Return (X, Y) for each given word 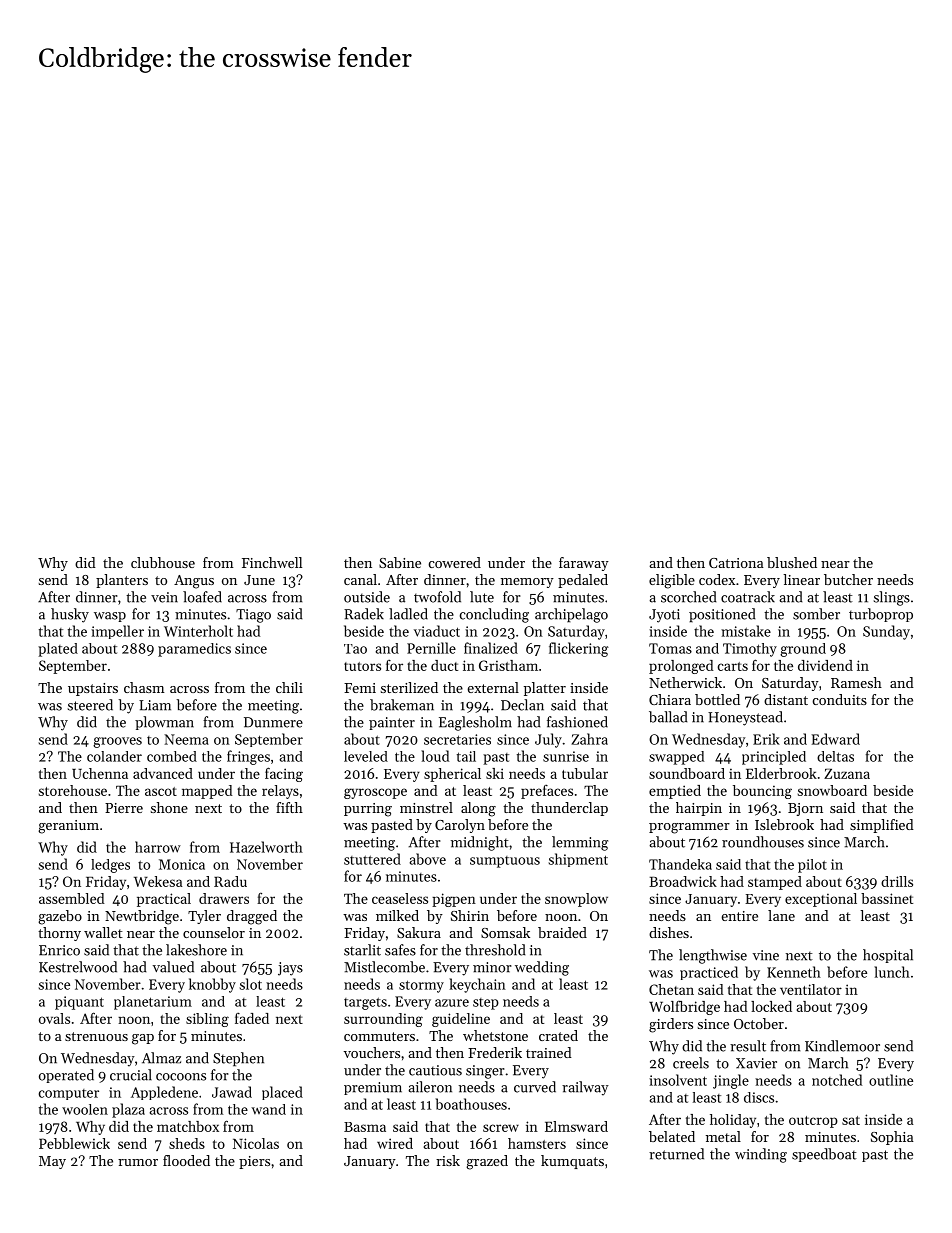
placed (282, 1093)
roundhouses (763, 842)
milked (397, 915)
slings (892, 598)
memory (527, 583)
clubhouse (163, 562)
